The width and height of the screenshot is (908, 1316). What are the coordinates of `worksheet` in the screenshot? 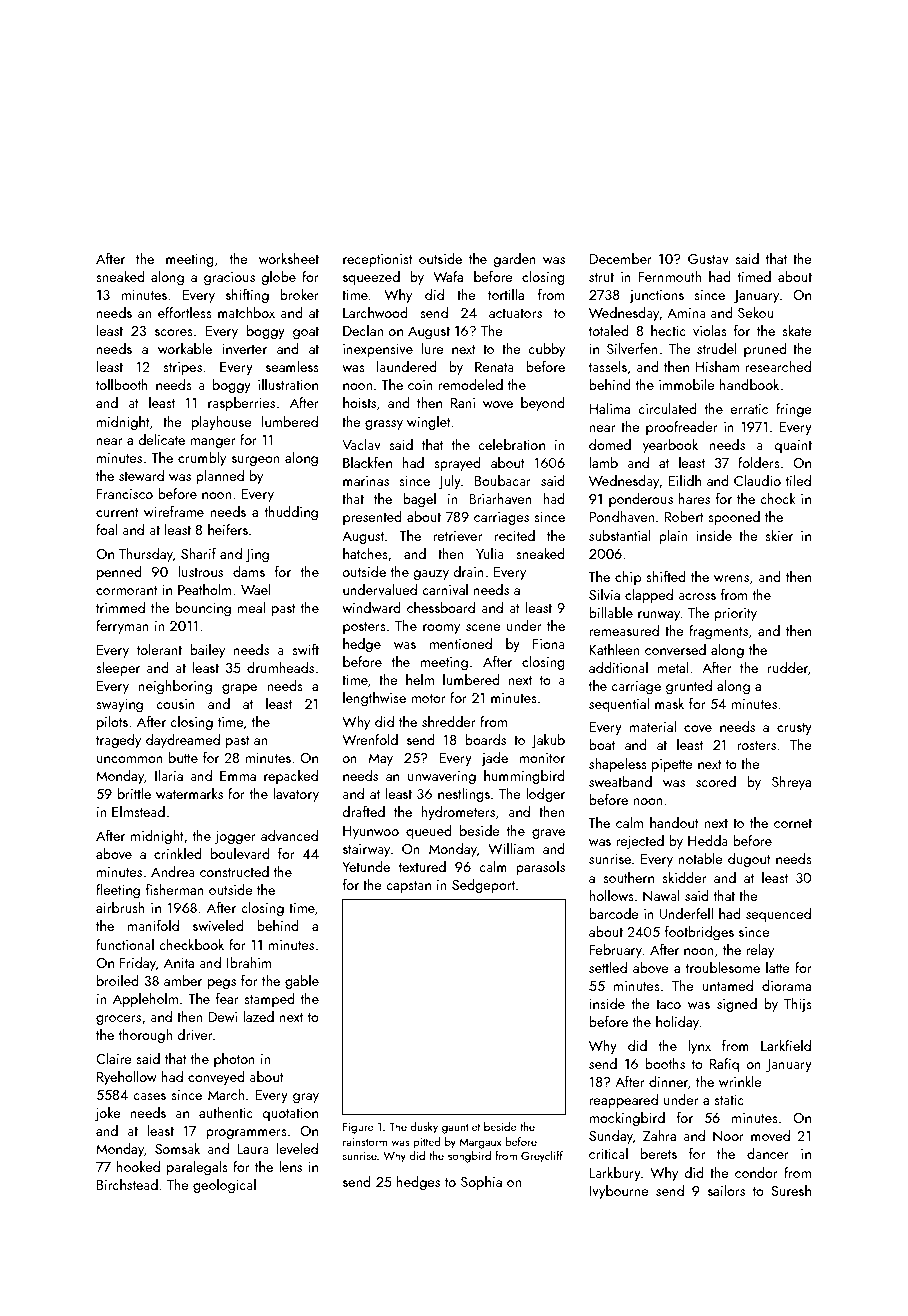 It's located at (289, 258).
